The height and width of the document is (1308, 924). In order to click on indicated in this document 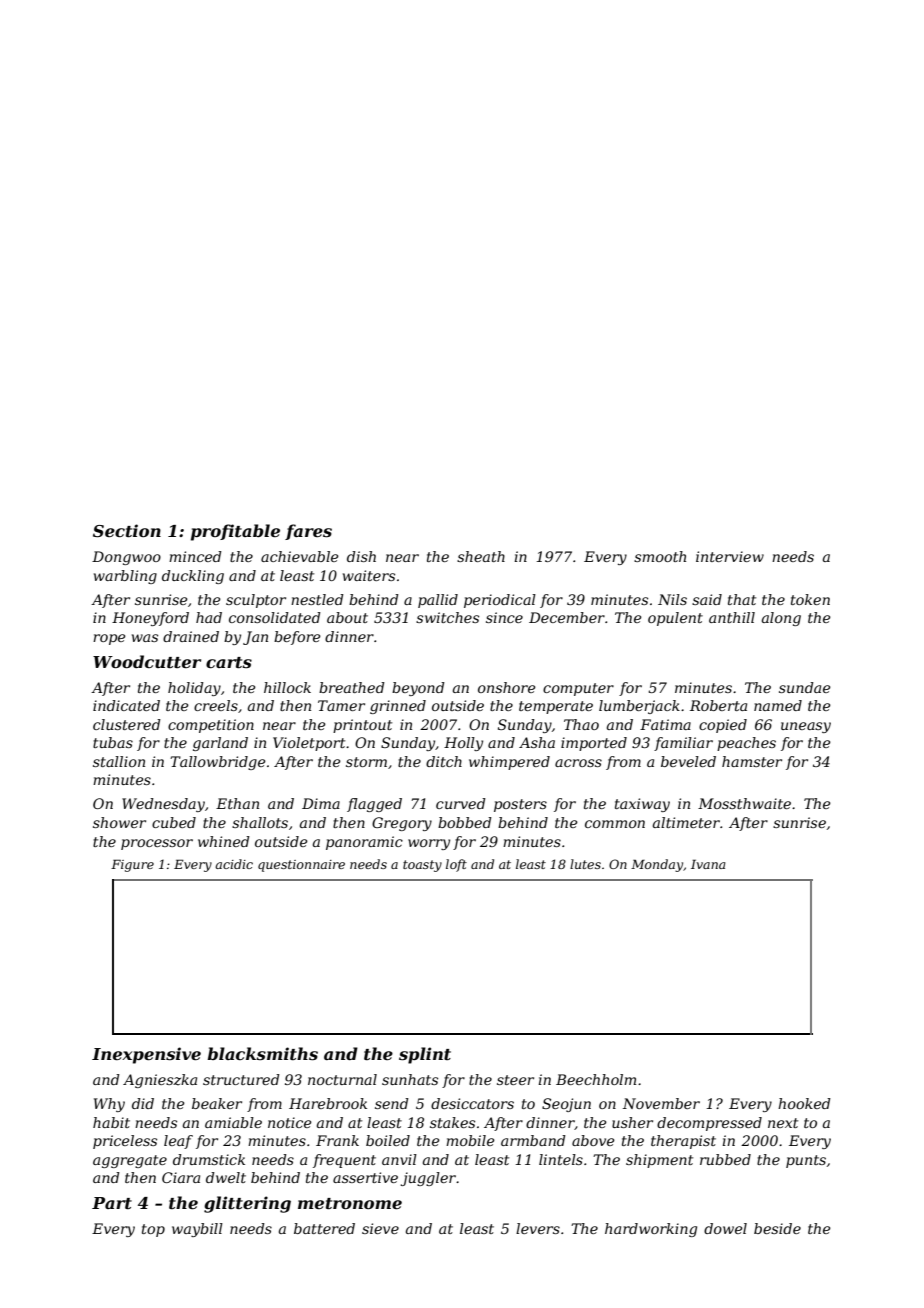, I will do `click(126, 705)`.
